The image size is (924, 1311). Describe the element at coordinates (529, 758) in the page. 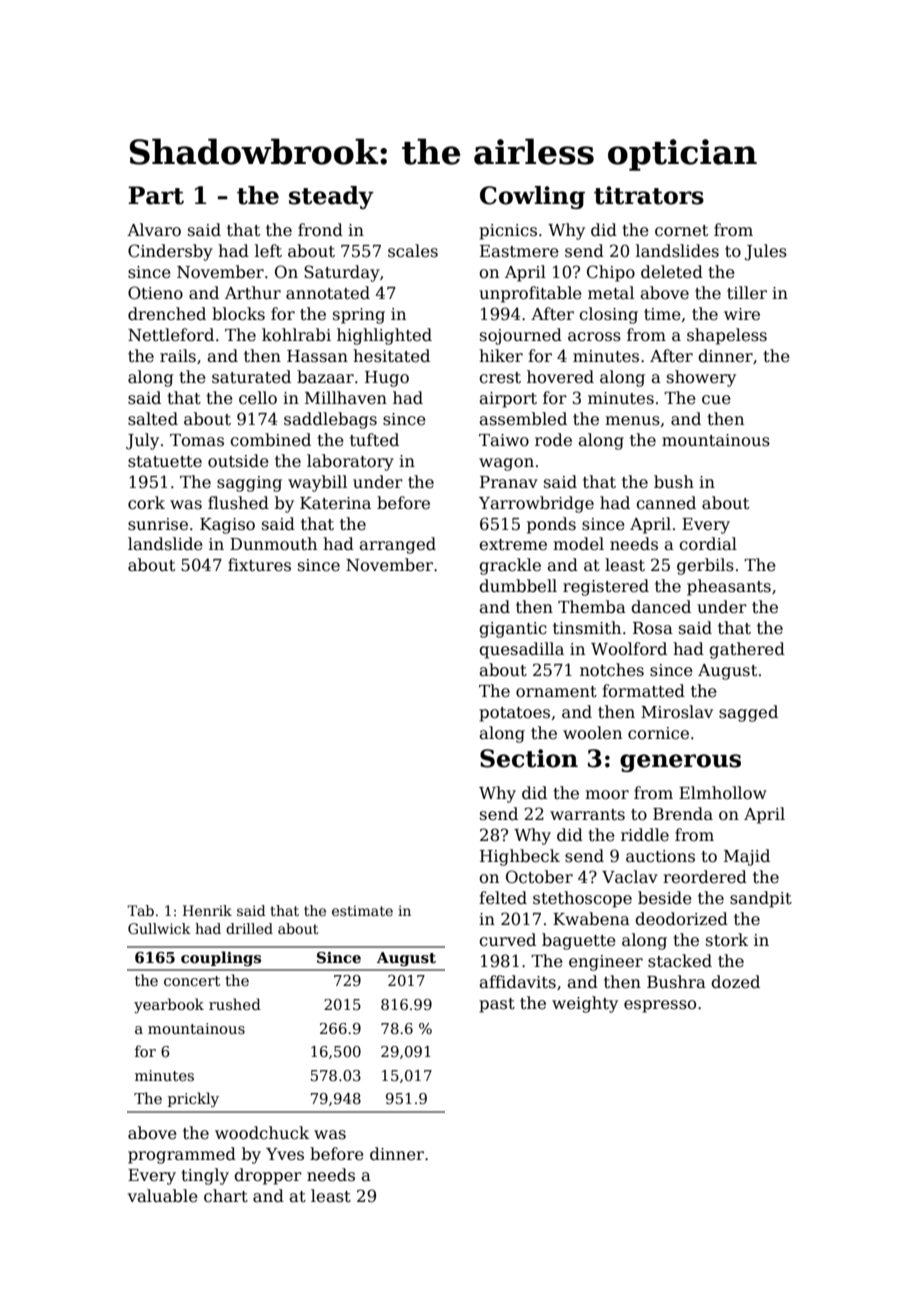

I see `Section` at that location.
